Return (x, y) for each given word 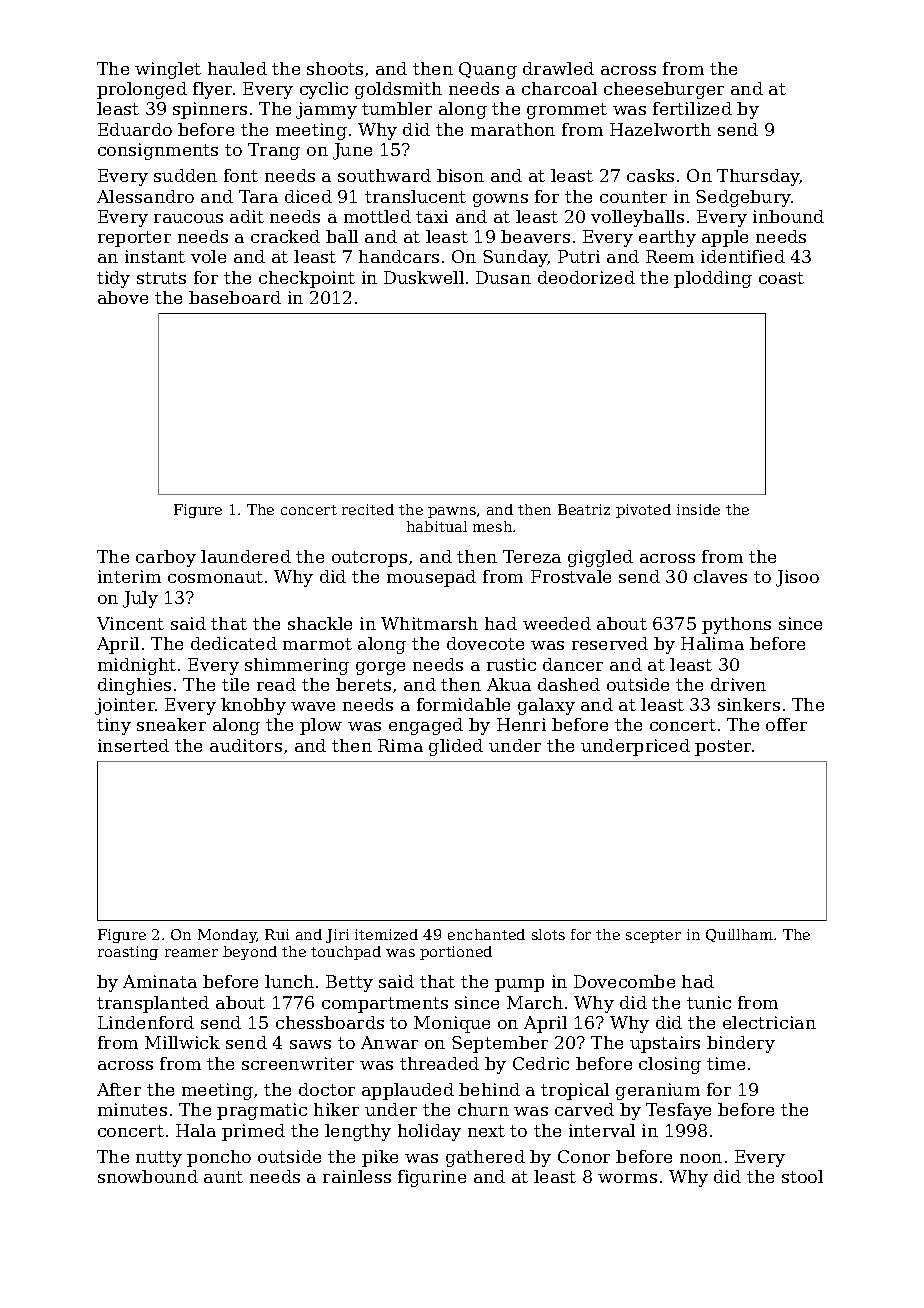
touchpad (346, 953)
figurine (432, 1178)
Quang (488, 70)
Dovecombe (624, 981)
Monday (227, 936)
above (123, 297)
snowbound (148, 1176)
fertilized (692, 108)
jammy (326, 110)
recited (368, 509)
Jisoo (797, 578)
